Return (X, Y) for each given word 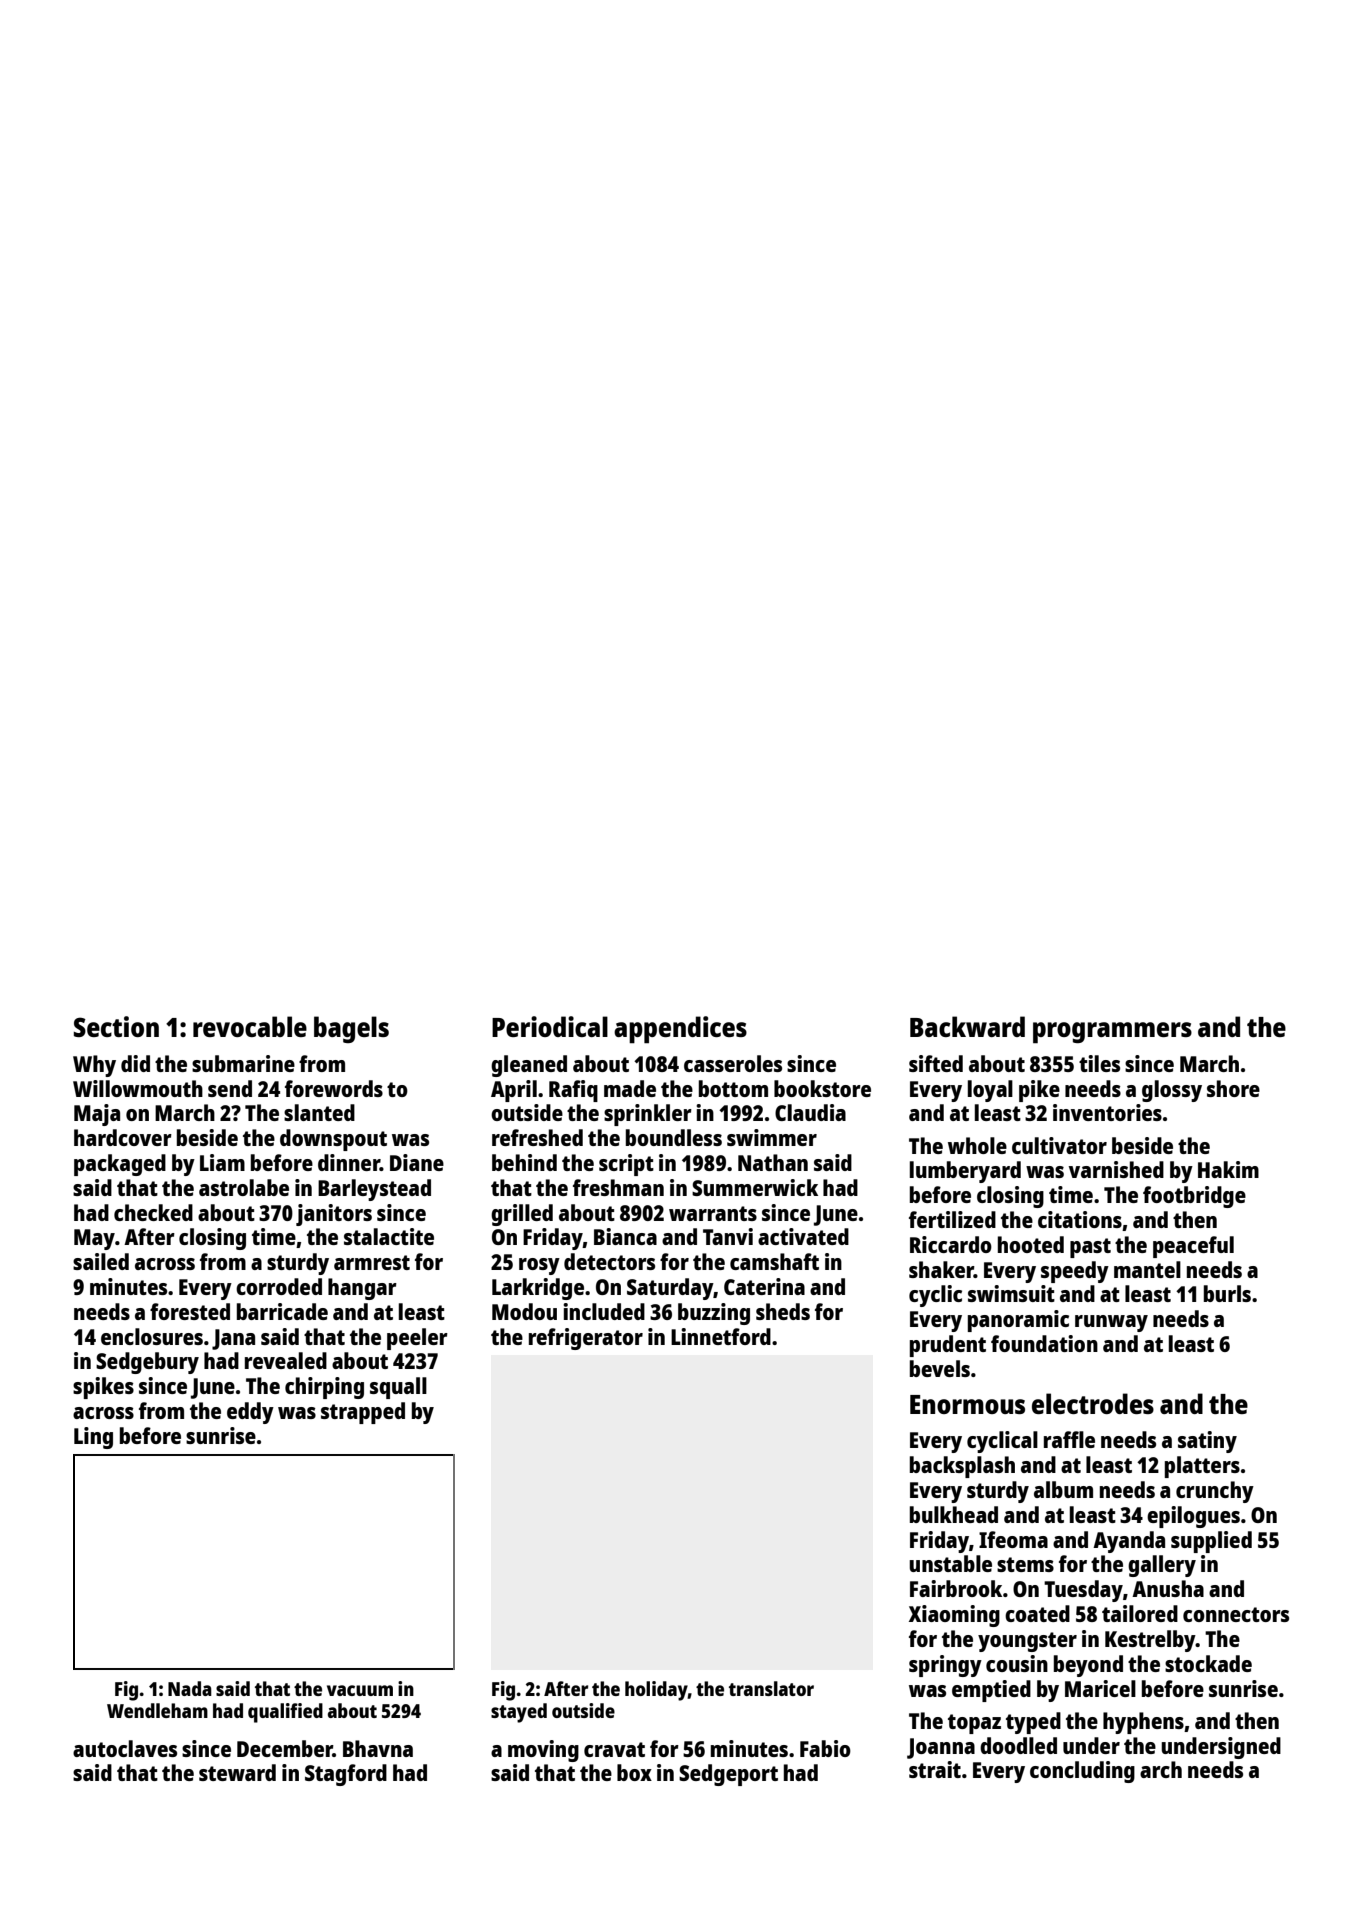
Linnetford (721, 1336)
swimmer (772, 1137)
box (634, 1772)
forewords (334, 1088)
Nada (190, 1688)
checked (153, 1212)
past (1090, 1248)
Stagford (346, 1775)
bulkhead (954, 1514)
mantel (1147, 1269)
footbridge (1194, 1197)
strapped (363, 1413)
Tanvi (728, 1236)
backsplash (962, 1467)
